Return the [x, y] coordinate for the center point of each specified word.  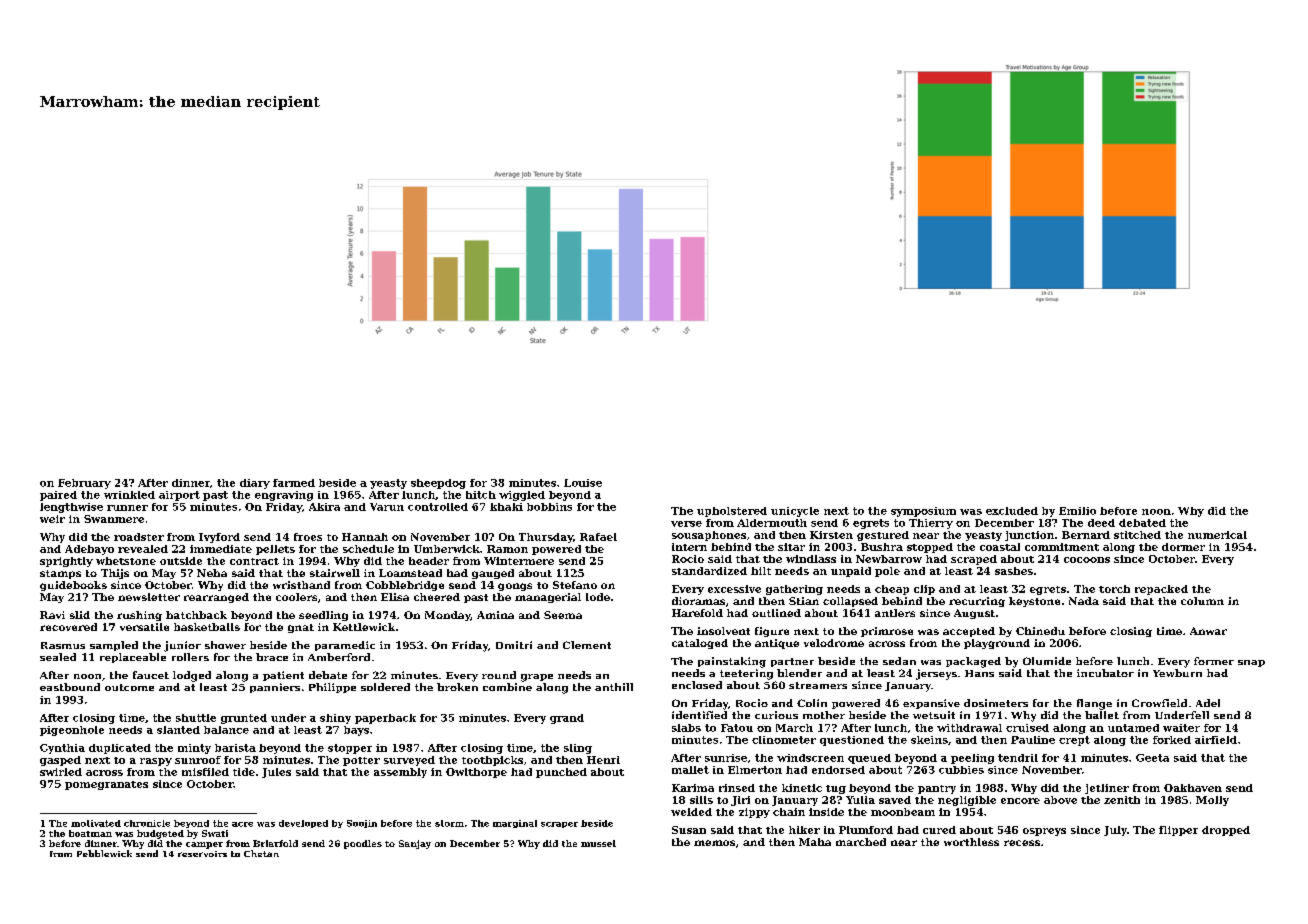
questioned [852, 741]
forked [1172, 740]
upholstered [732, 512]
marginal [515, 824]
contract [254, 561]
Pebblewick [104, 853]
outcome [129, 687]
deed [1101, 523]
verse [686, 524]
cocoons [1087, 560]
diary [255, 484]
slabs [686, 728]
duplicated [120, 749]
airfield [1216, 740]
